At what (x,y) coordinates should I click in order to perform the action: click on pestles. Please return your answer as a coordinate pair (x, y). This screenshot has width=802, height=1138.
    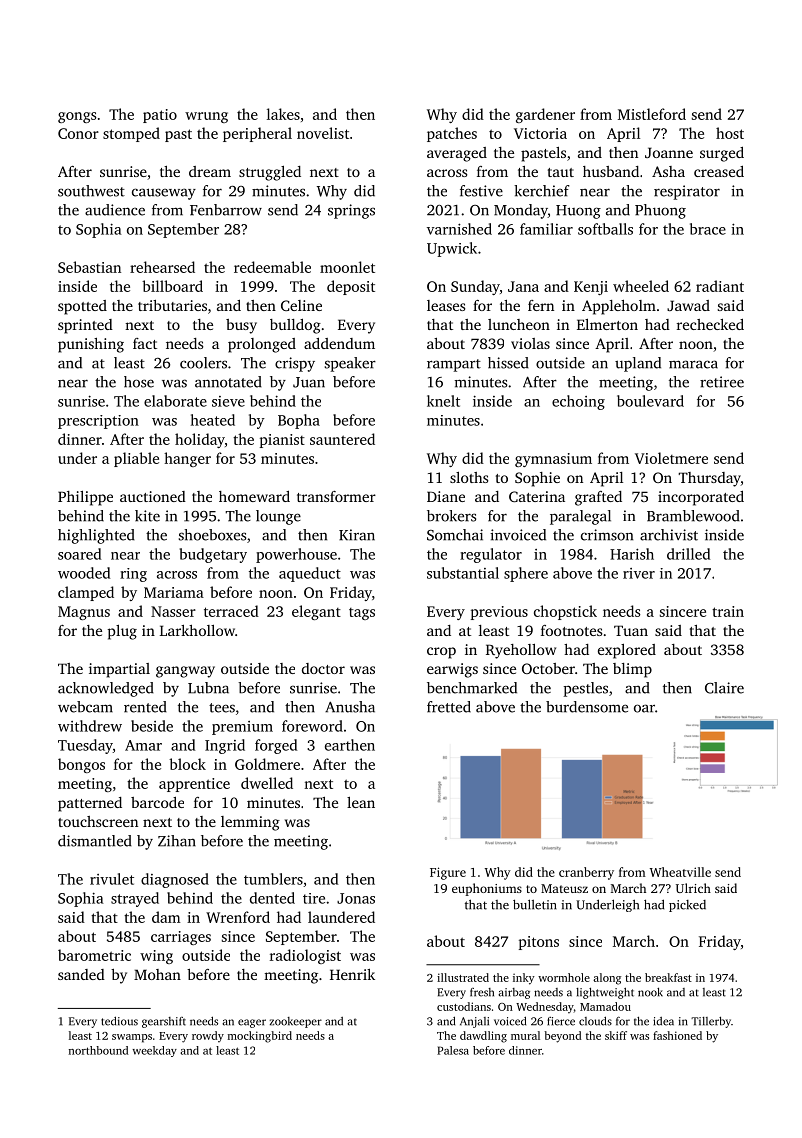
    Looking at the image, I should click on (586, 689).
